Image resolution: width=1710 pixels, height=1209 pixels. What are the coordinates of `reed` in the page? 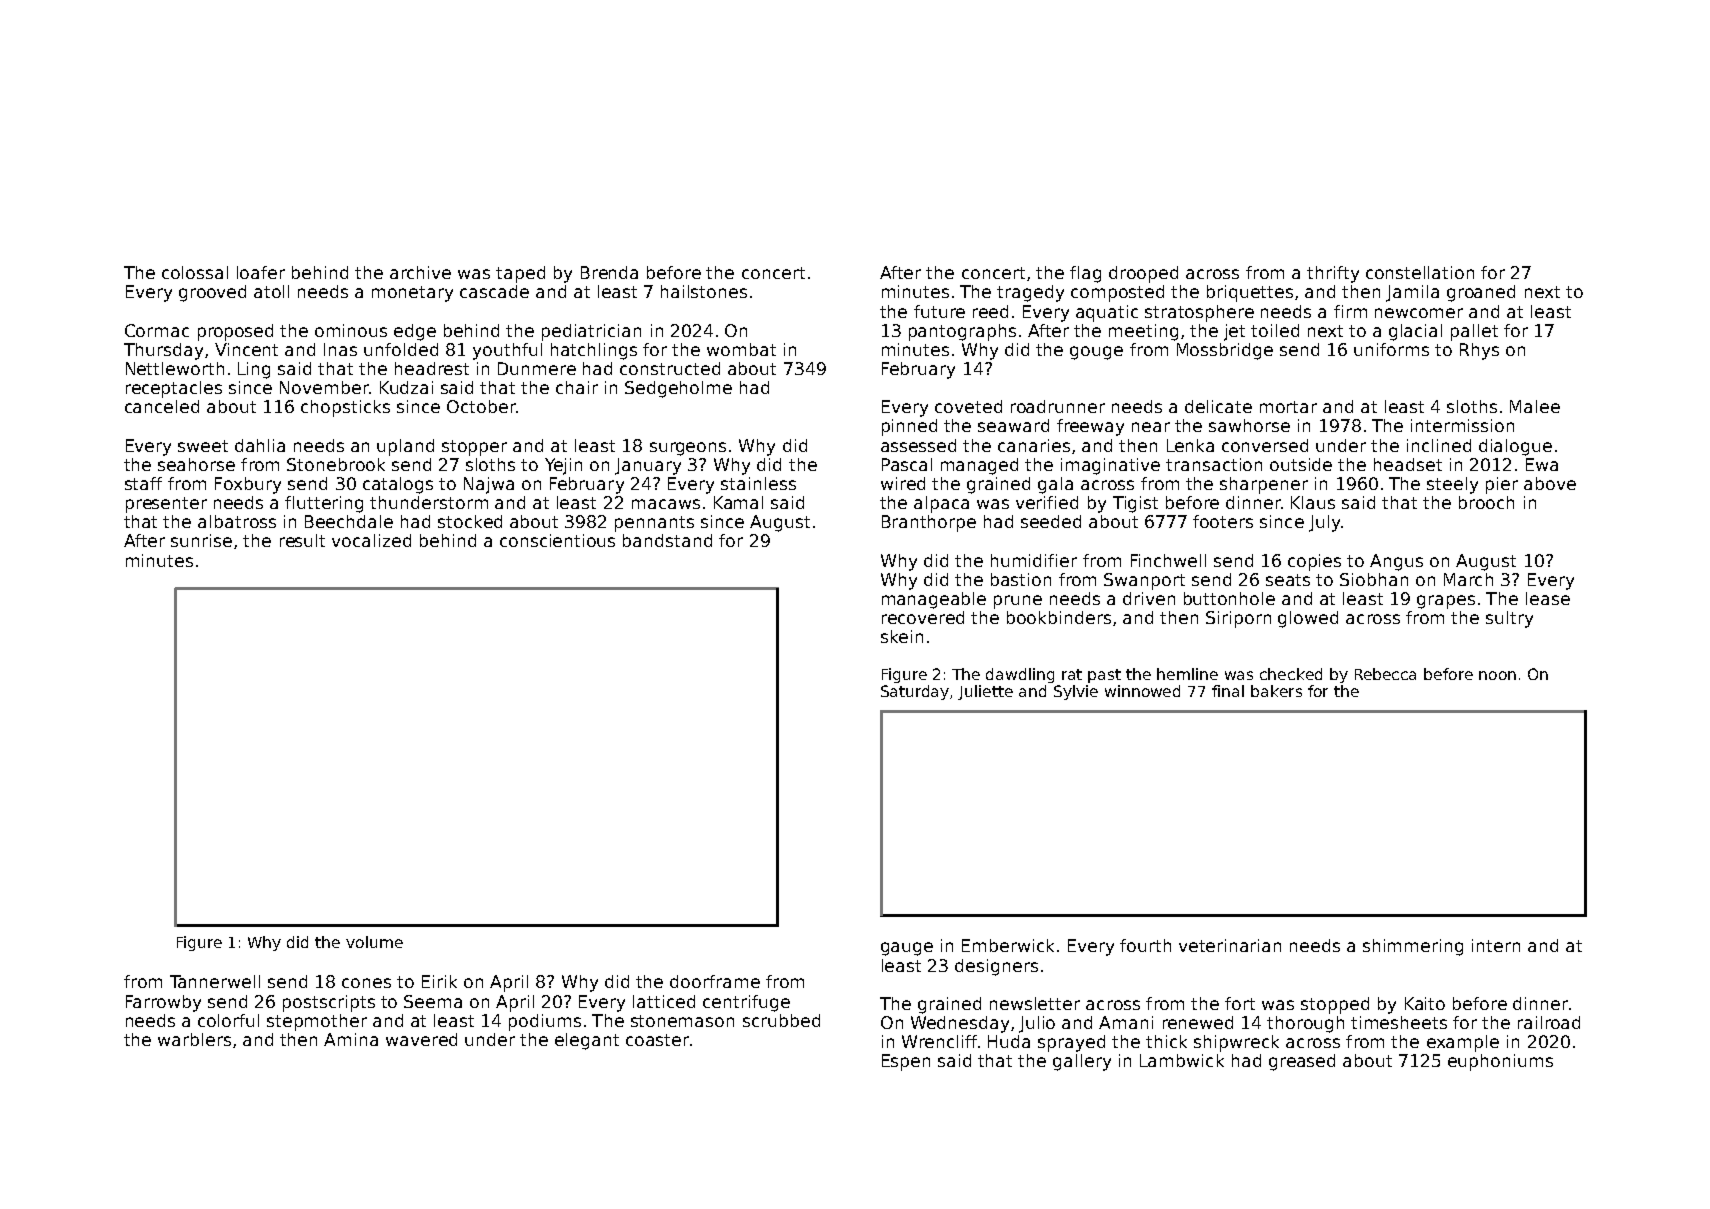 It's located at (990, 311).
